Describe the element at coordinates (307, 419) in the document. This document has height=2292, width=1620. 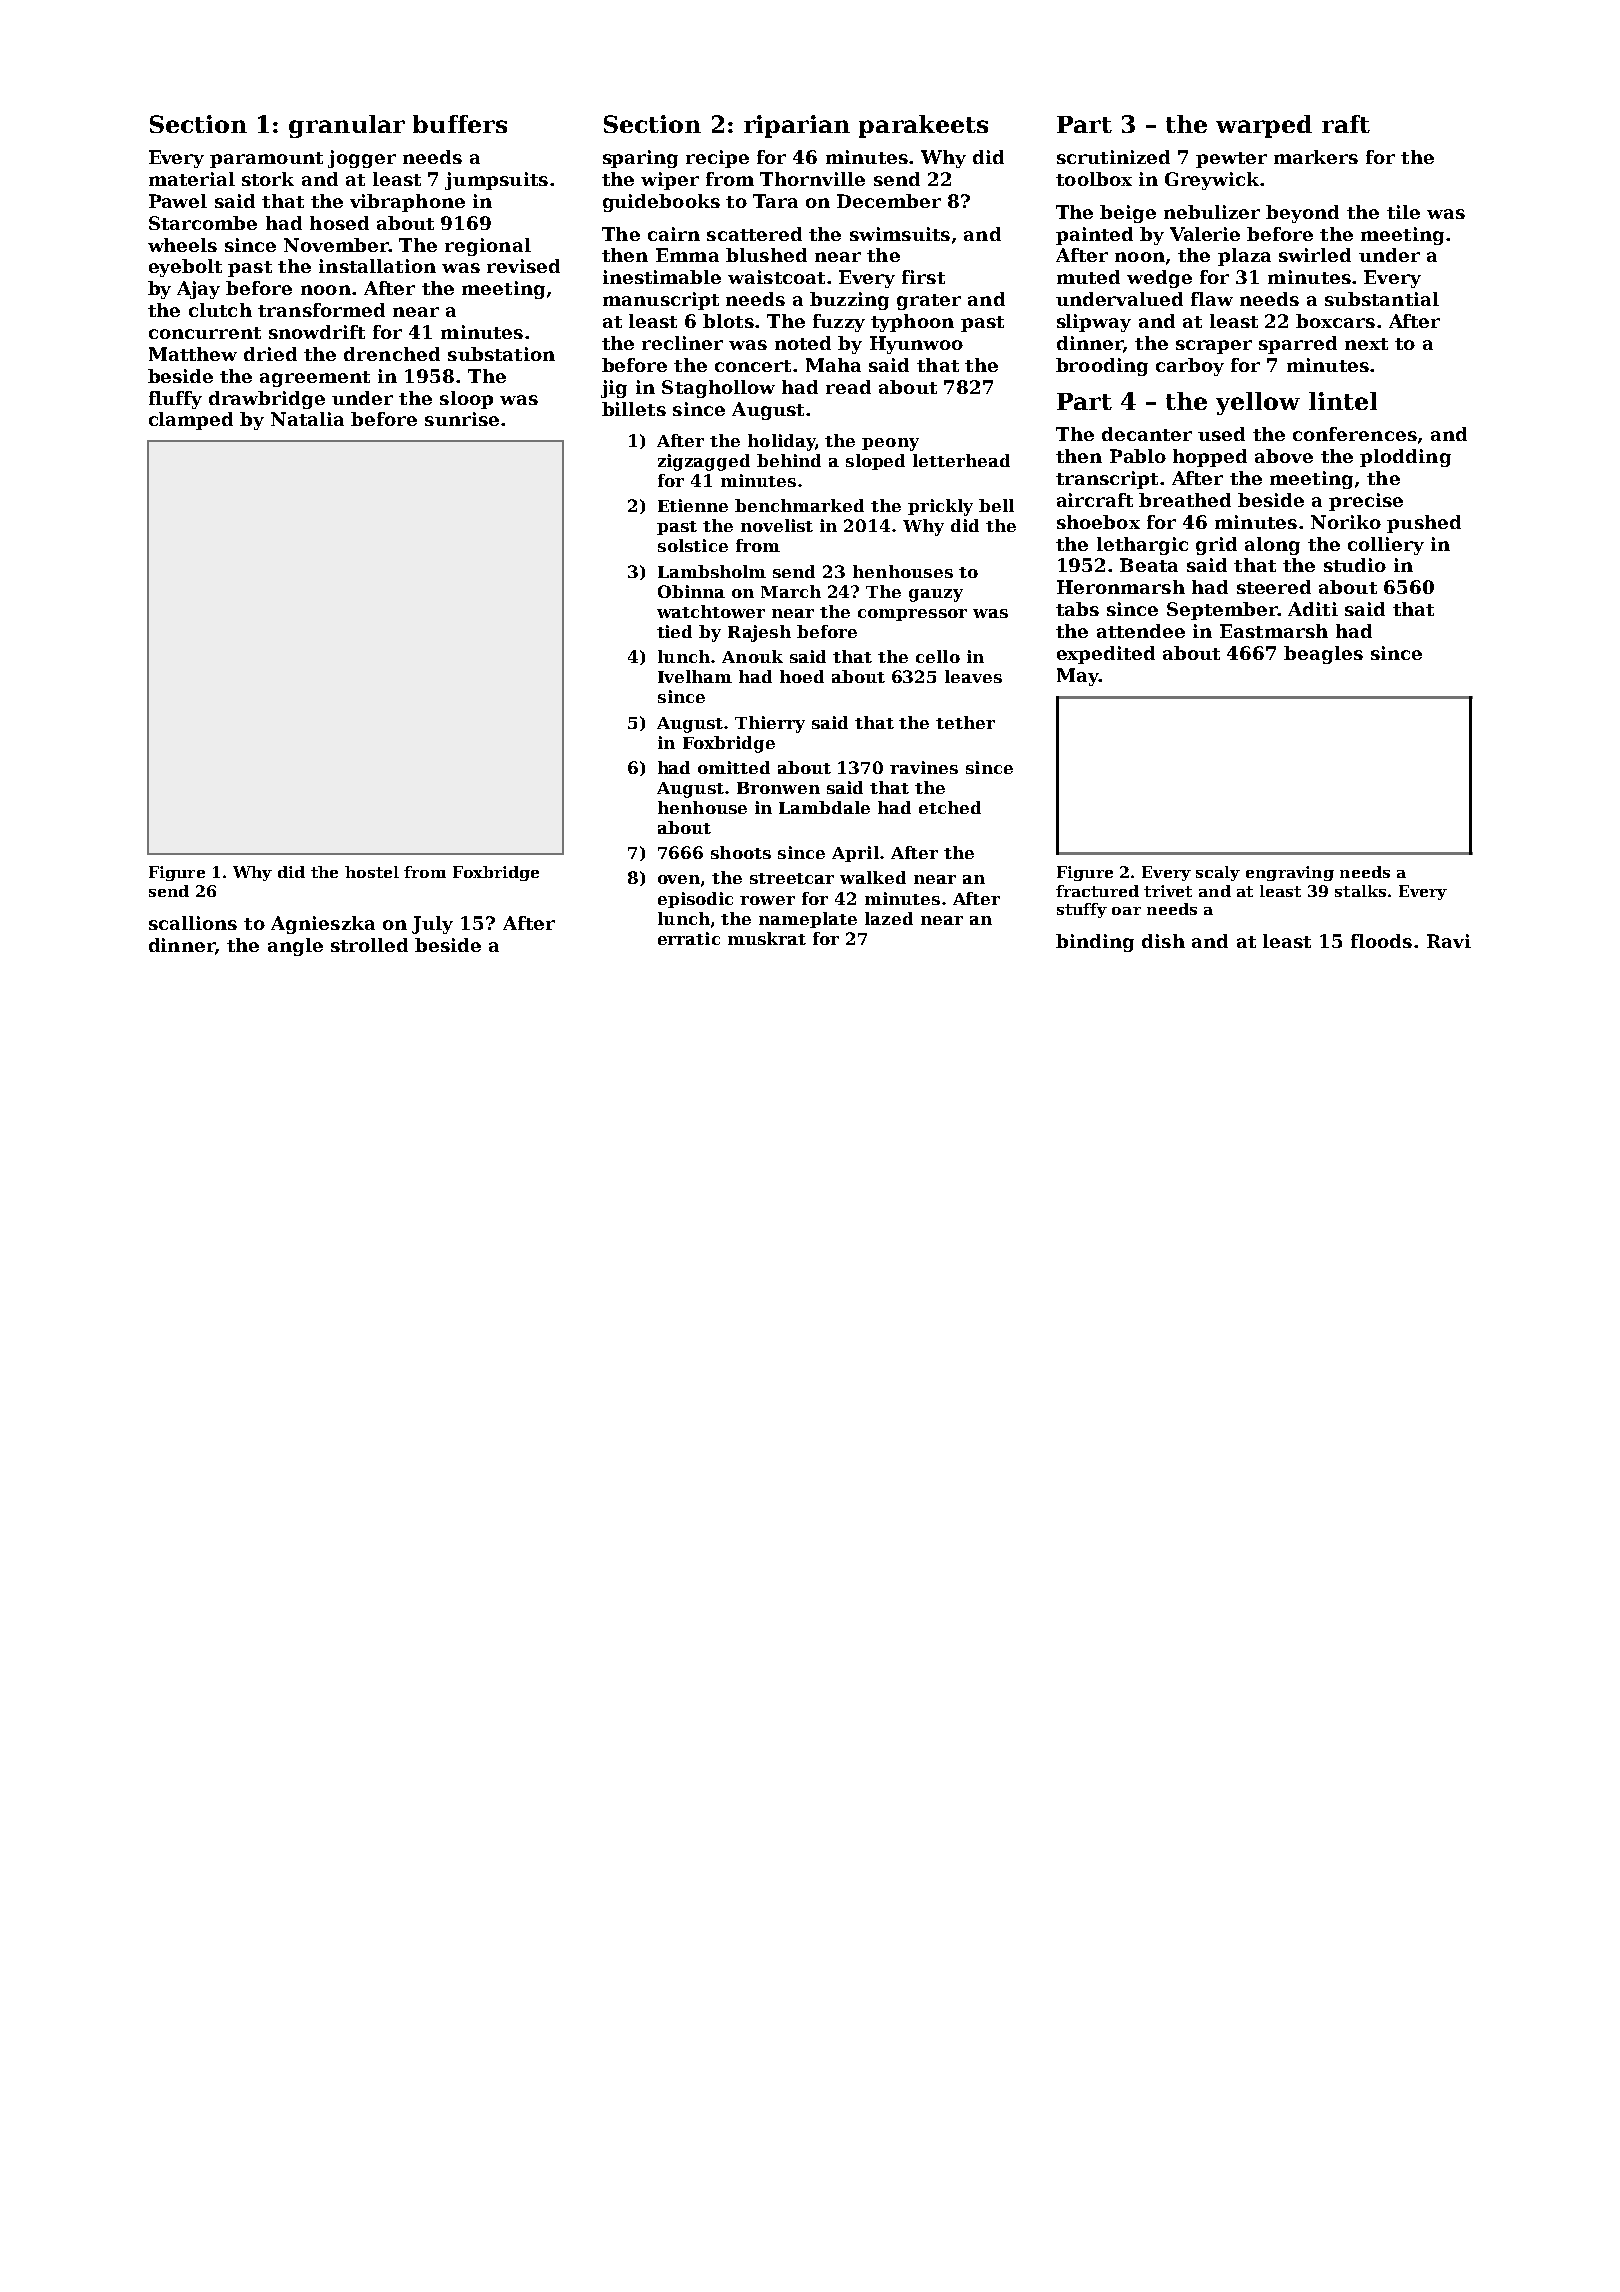
I see `Natalia` at that location.
